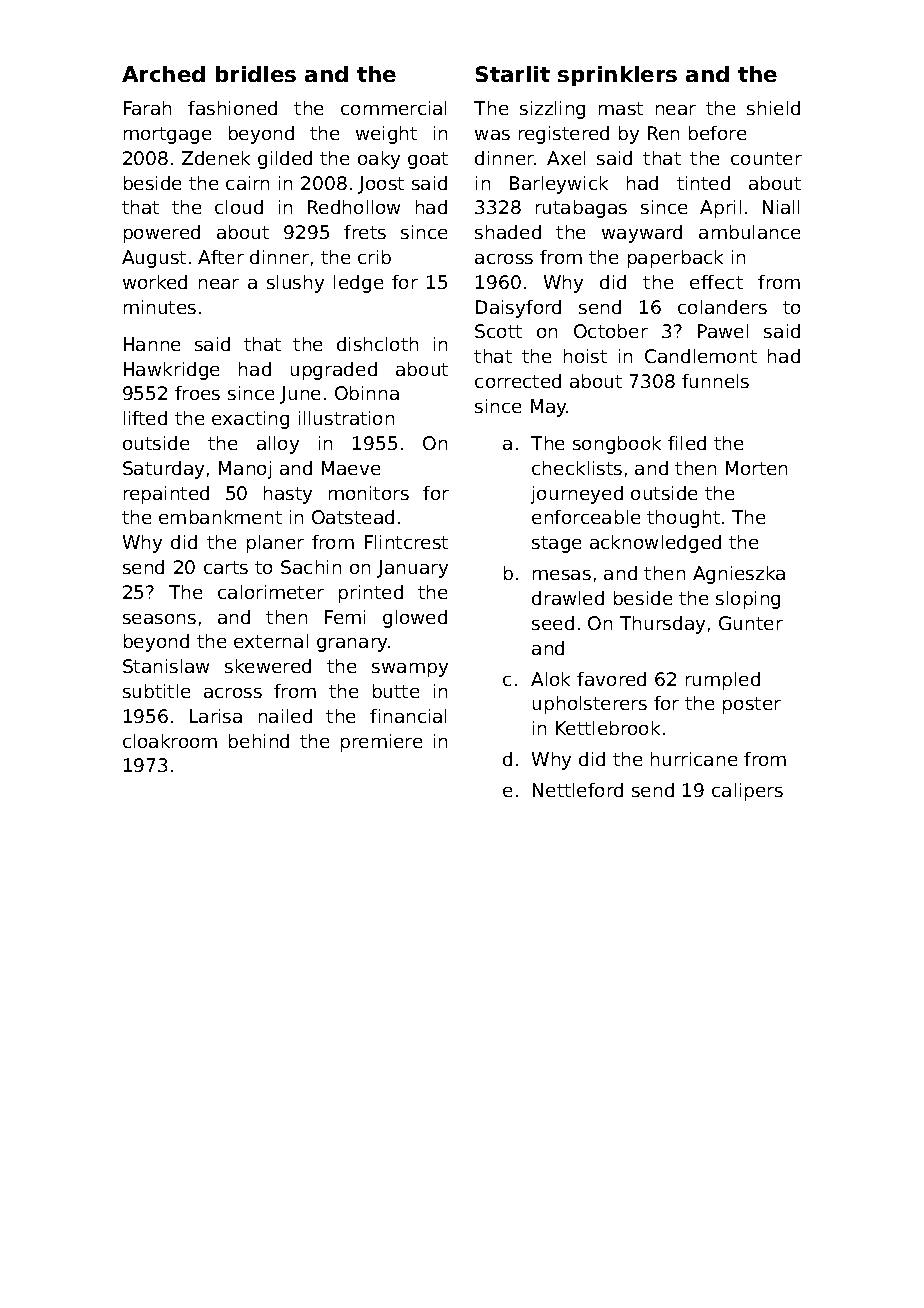 The height and width of the image is (1308, 924). Describe the element at coordinates (773, 108) in the image. I see `shield` at that location.
